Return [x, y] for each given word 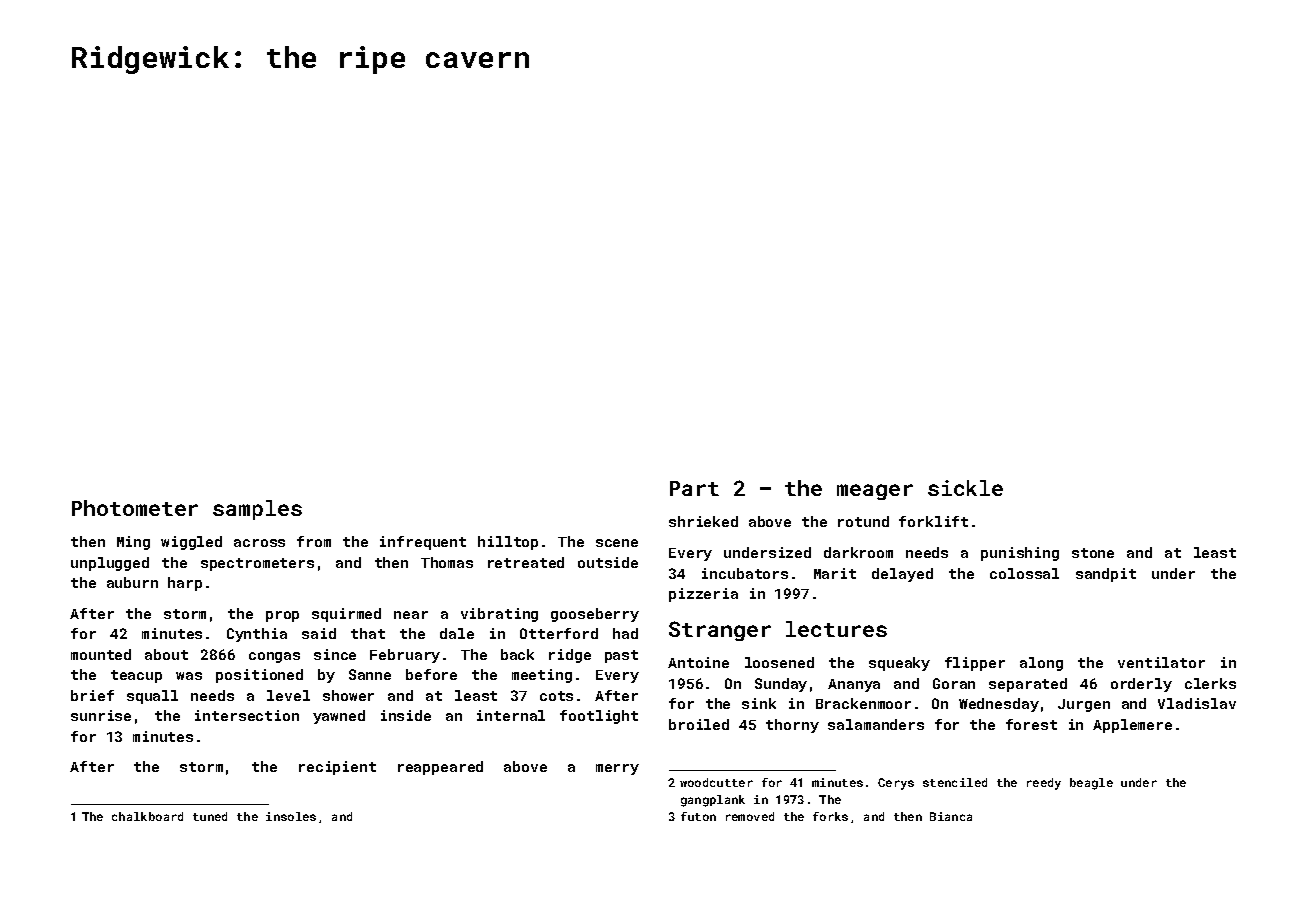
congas [274, 657]
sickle [965, 488]
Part [694, 488]
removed [750, 816]
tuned [210, 816]
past [621, 656]
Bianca [951, 816]
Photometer [135, 508]
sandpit [1106, 575]
